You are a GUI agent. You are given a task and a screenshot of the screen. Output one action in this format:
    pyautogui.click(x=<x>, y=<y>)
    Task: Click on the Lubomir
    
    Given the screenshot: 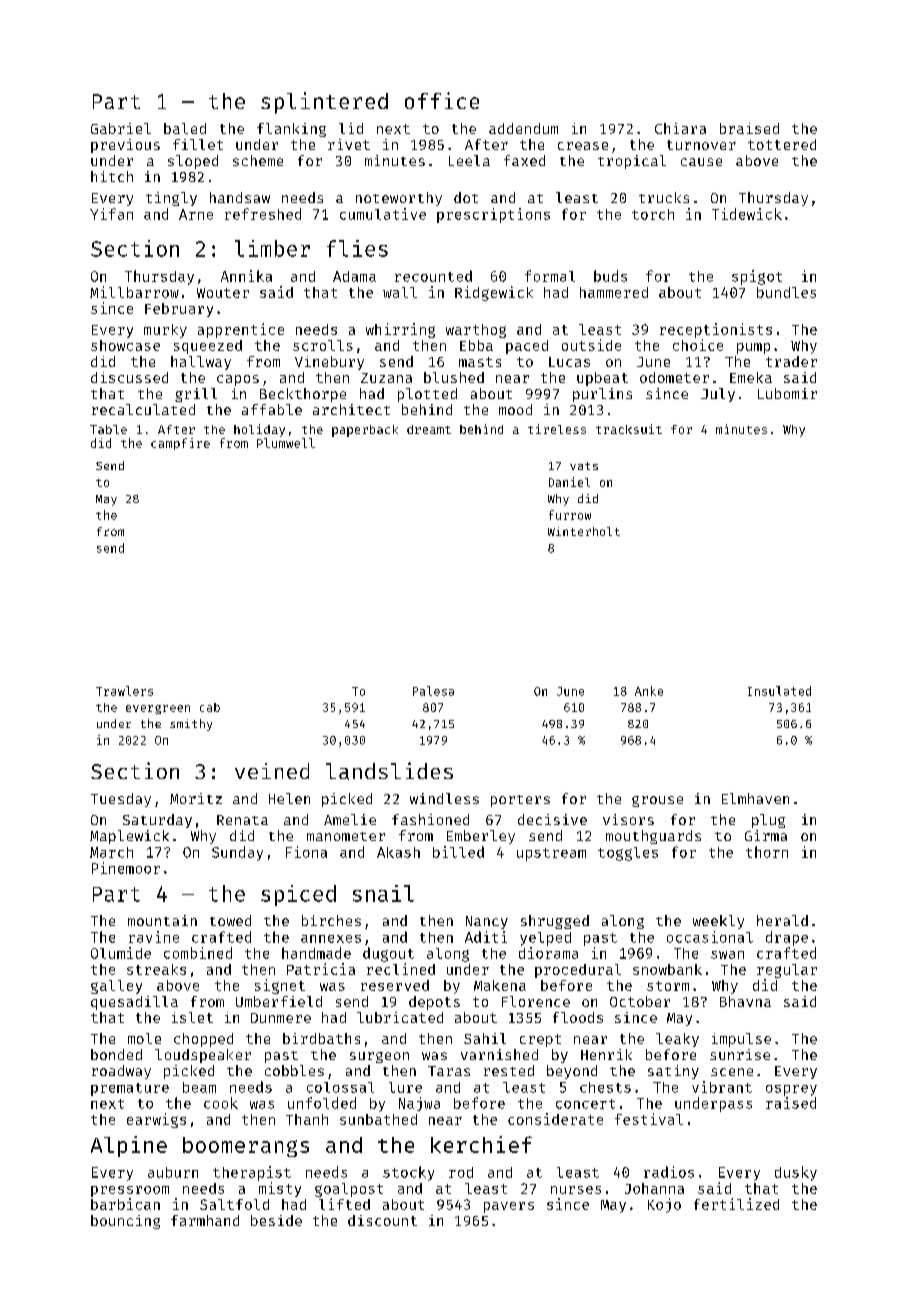 What is the action you would take?
    pyautogui.click(x=787, y=393)
